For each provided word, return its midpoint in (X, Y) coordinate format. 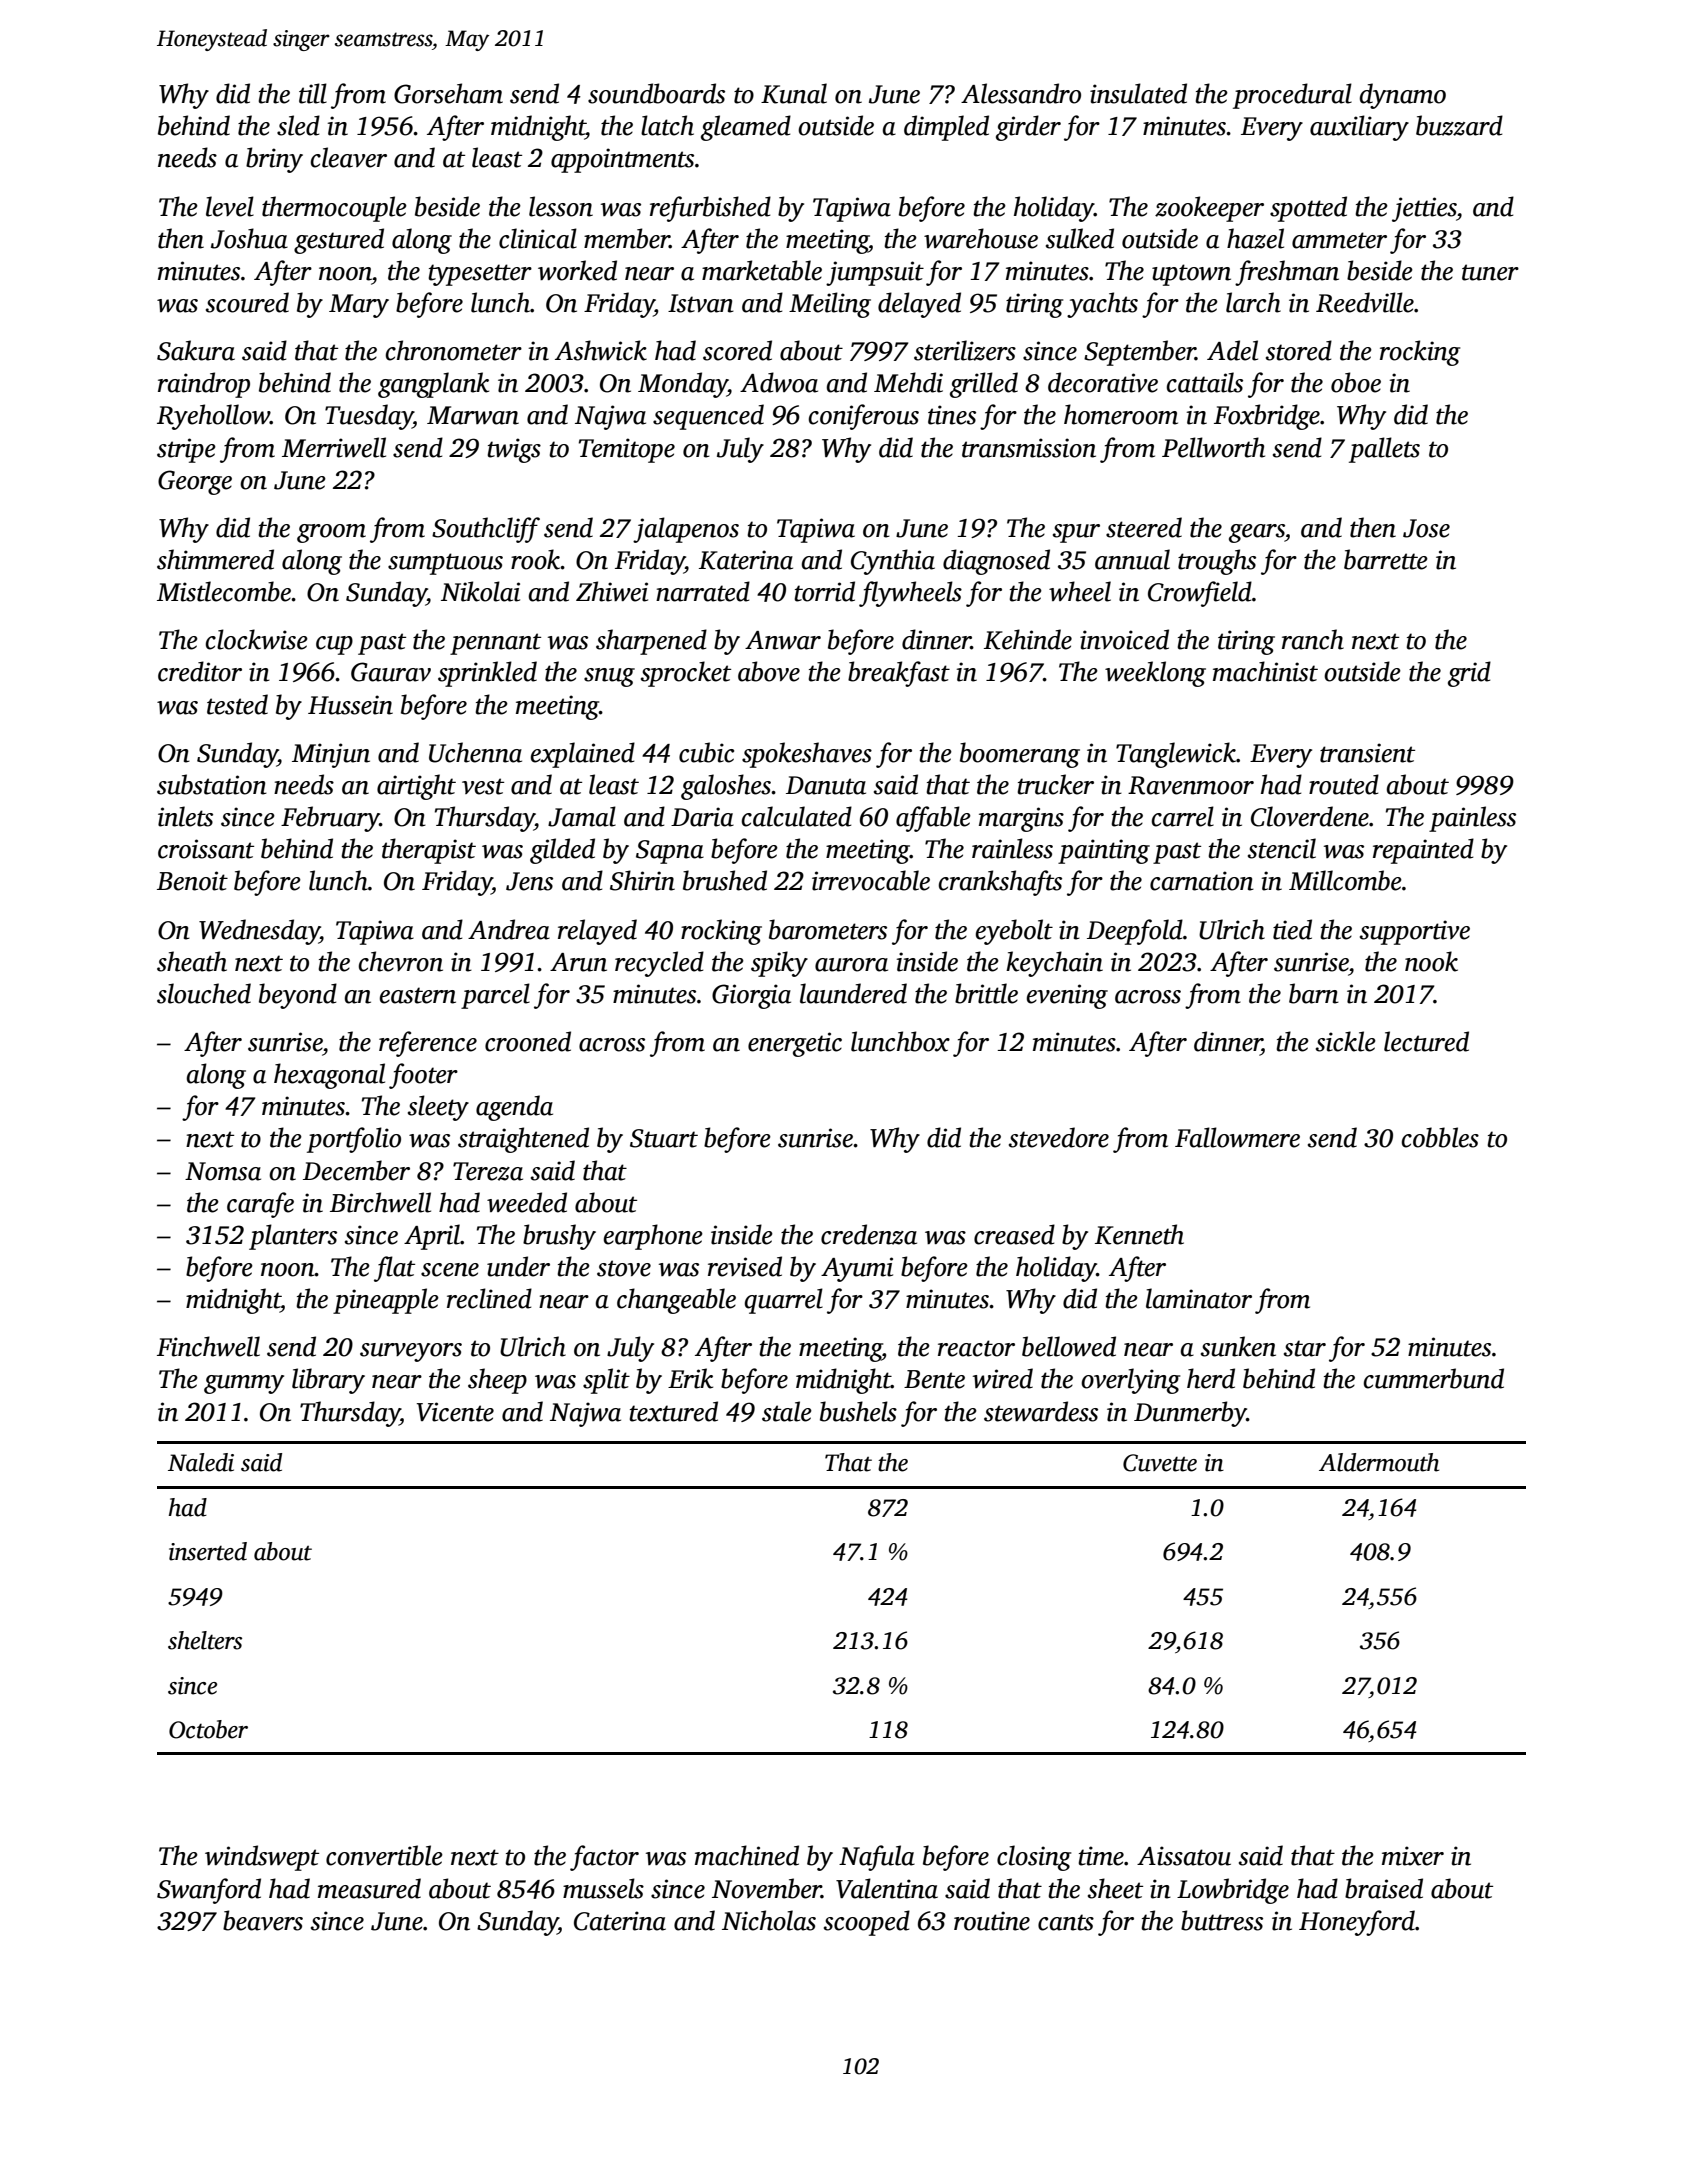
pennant (495, 644)
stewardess (1041, 1411)
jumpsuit (875, 273)
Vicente (455, 1412)
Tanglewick (1176, 755)
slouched (204, 993)
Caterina (620, 1921)
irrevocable (871, 880)
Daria (702, 817)
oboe (1356, 382)
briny (274, 160)
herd (1211, 1378)
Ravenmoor (1191, 785)
